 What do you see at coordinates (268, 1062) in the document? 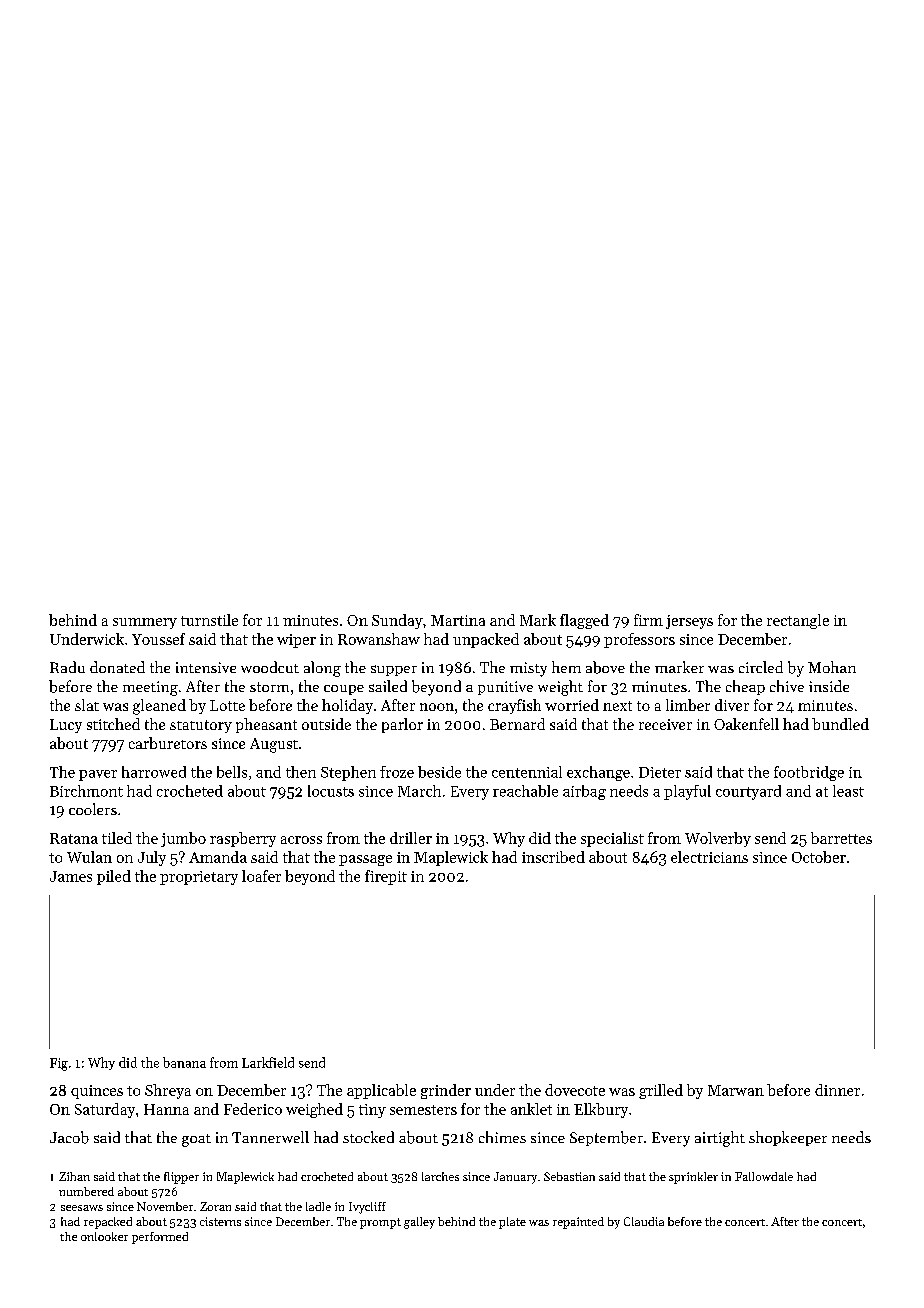
I see `Larkfield` at bounding box center [268, 1062].
